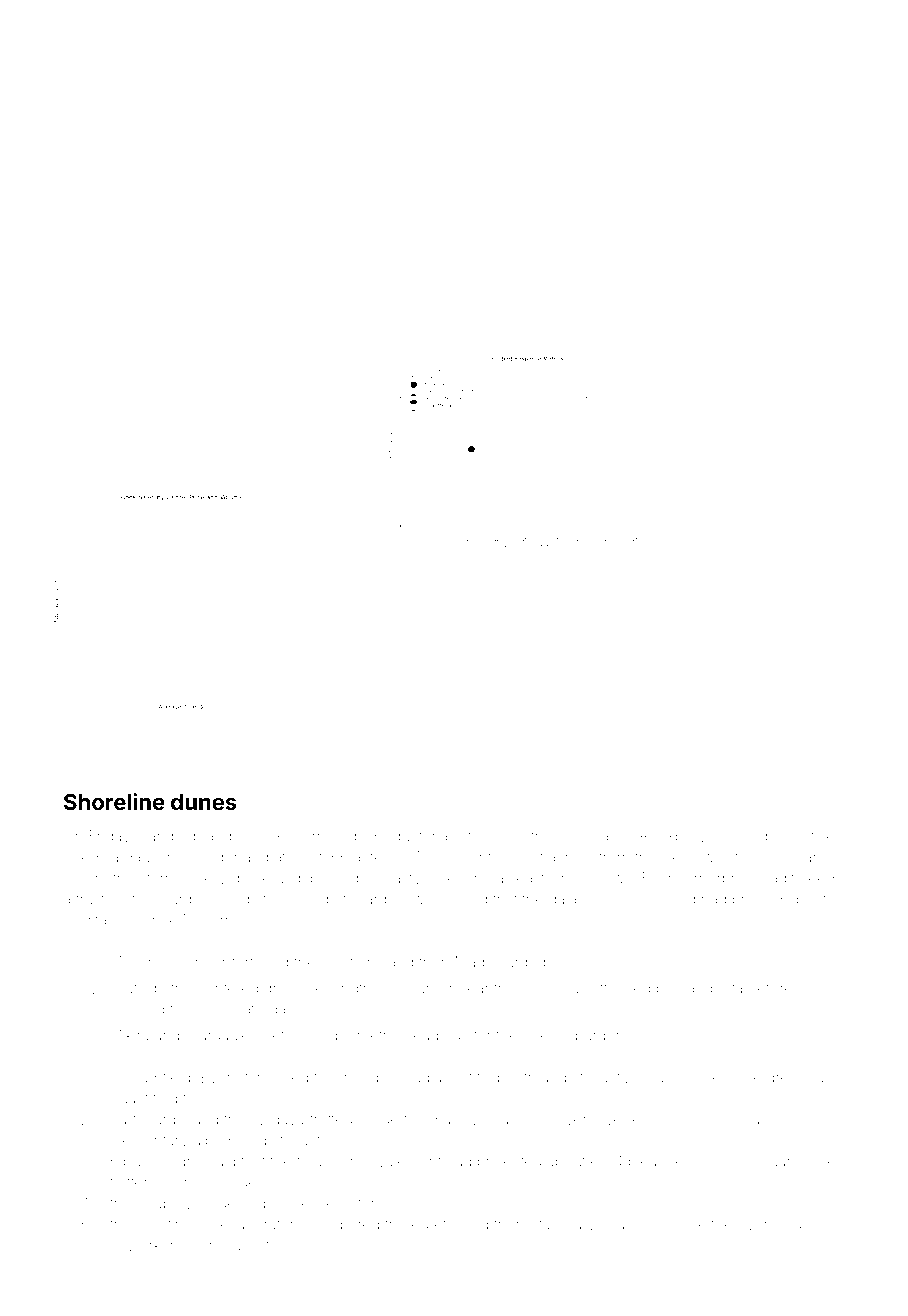 The image size is (908, 1316). I want to click on russet, so click(248, 1246).
